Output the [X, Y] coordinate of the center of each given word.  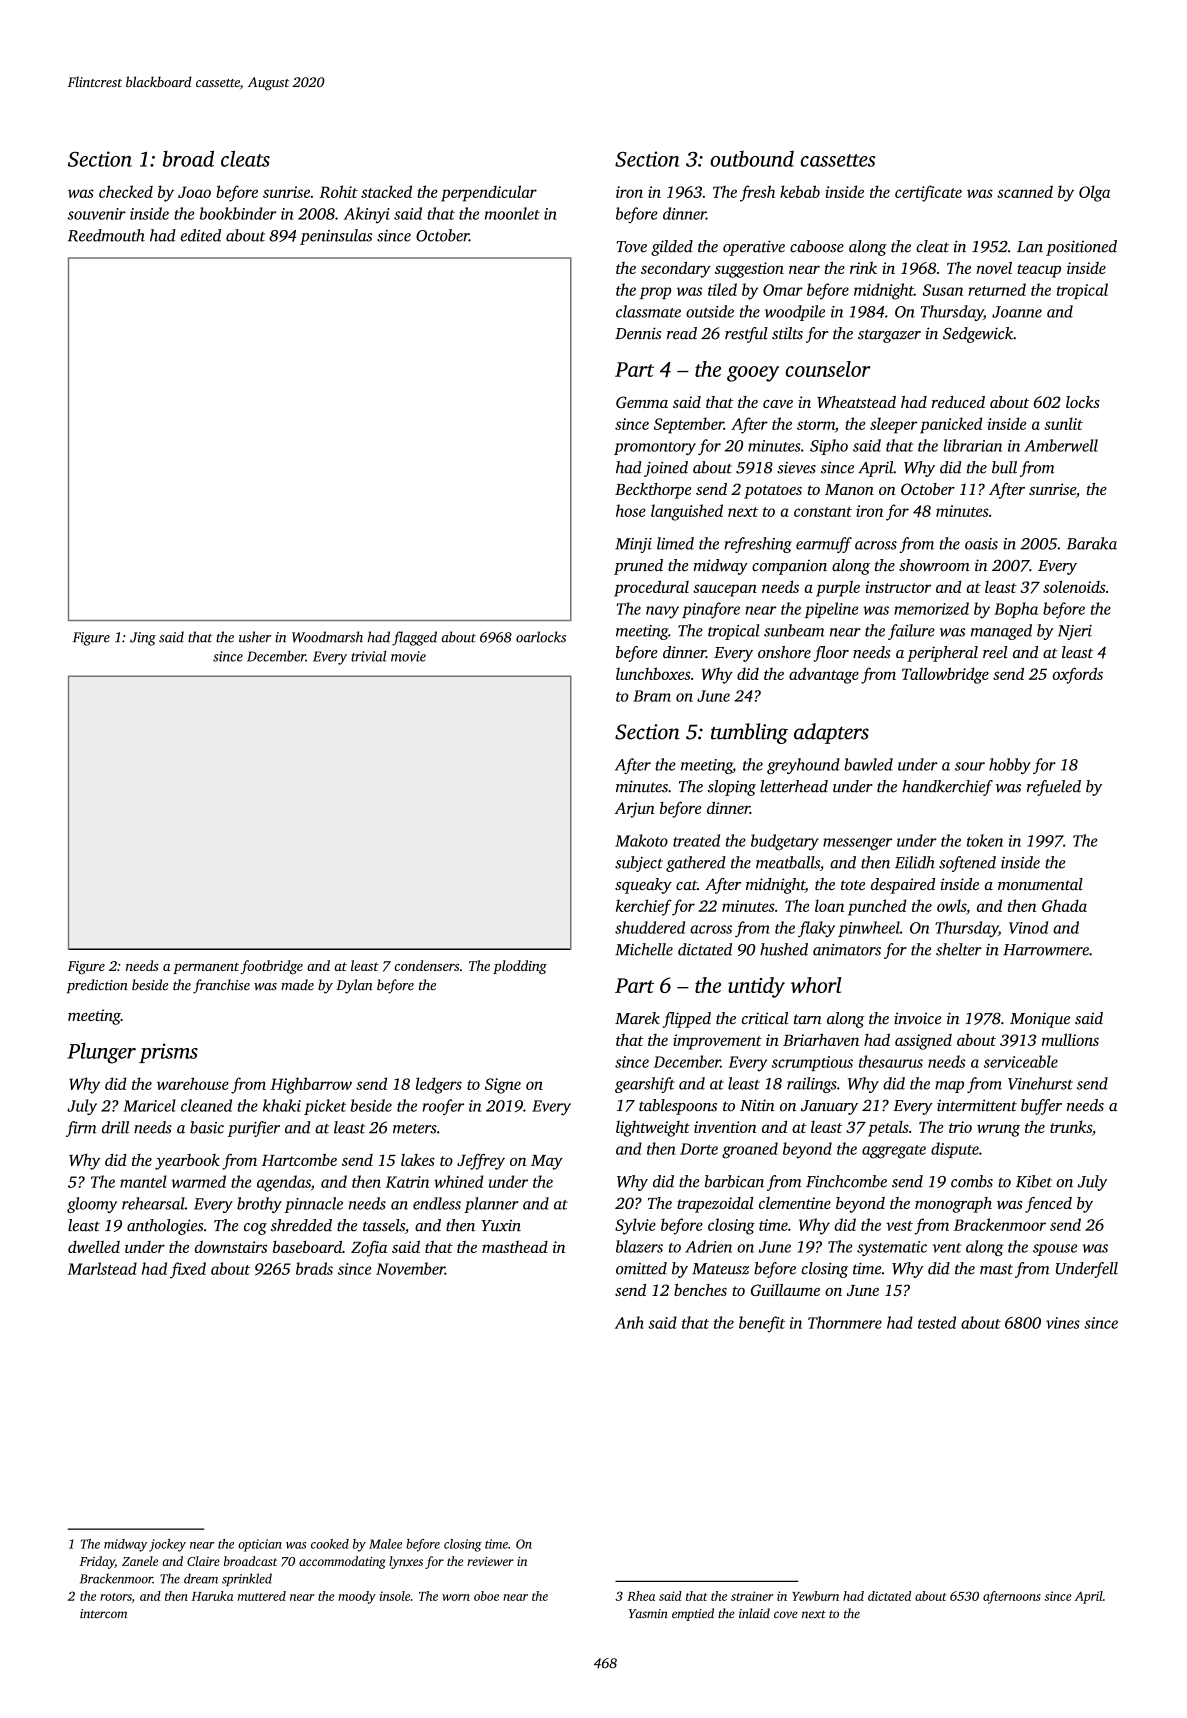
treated [696, 840]
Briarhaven [821, 1039]
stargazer [889, 336]
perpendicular [489, 193]
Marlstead [102, 1268]
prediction [97, 986]
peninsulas [336, 237]
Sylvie [635, 1226]
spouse [1055, 1250]
